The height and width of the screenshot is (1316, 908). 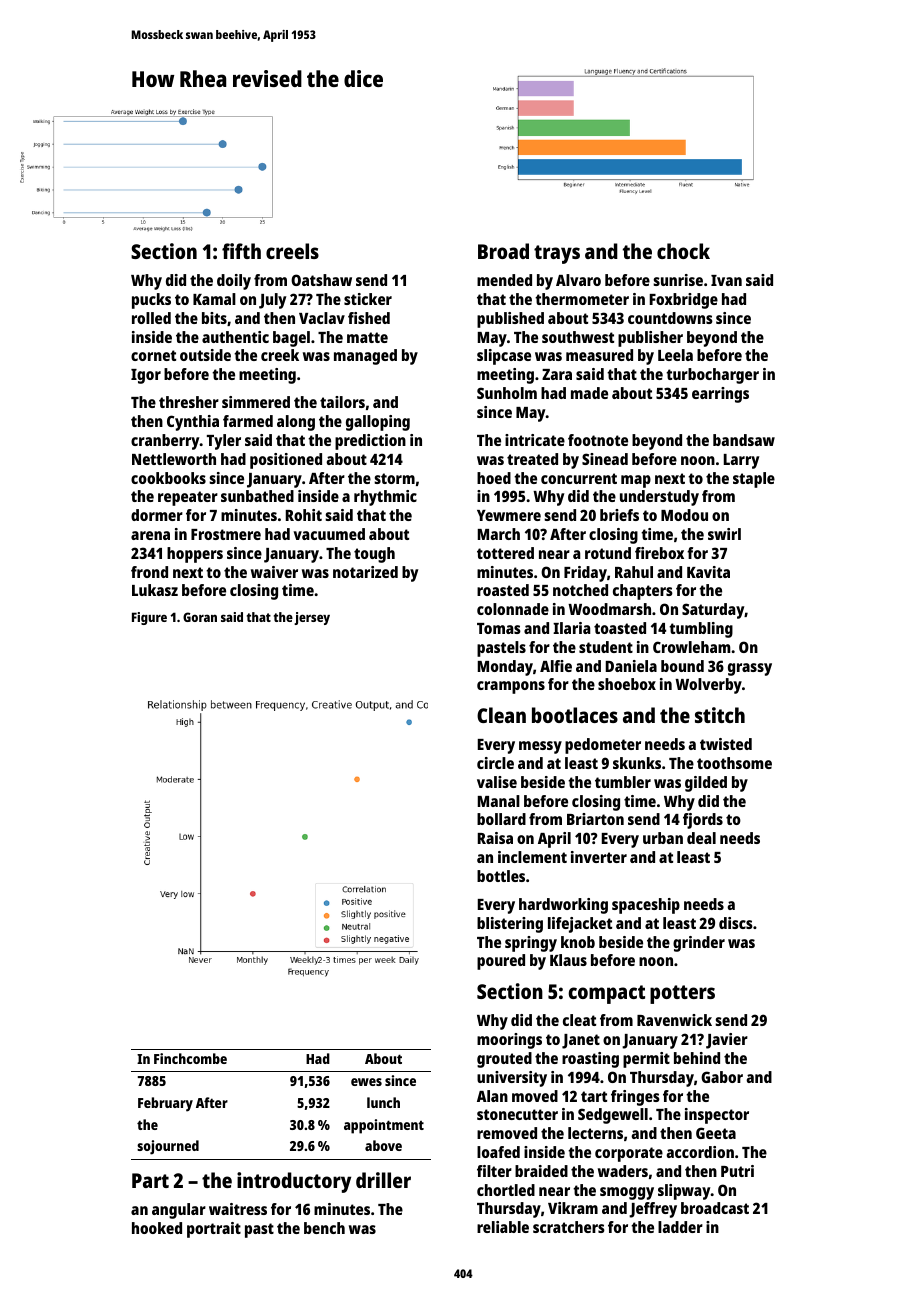 I want to click on inclement, so click(x=532, y=857).
